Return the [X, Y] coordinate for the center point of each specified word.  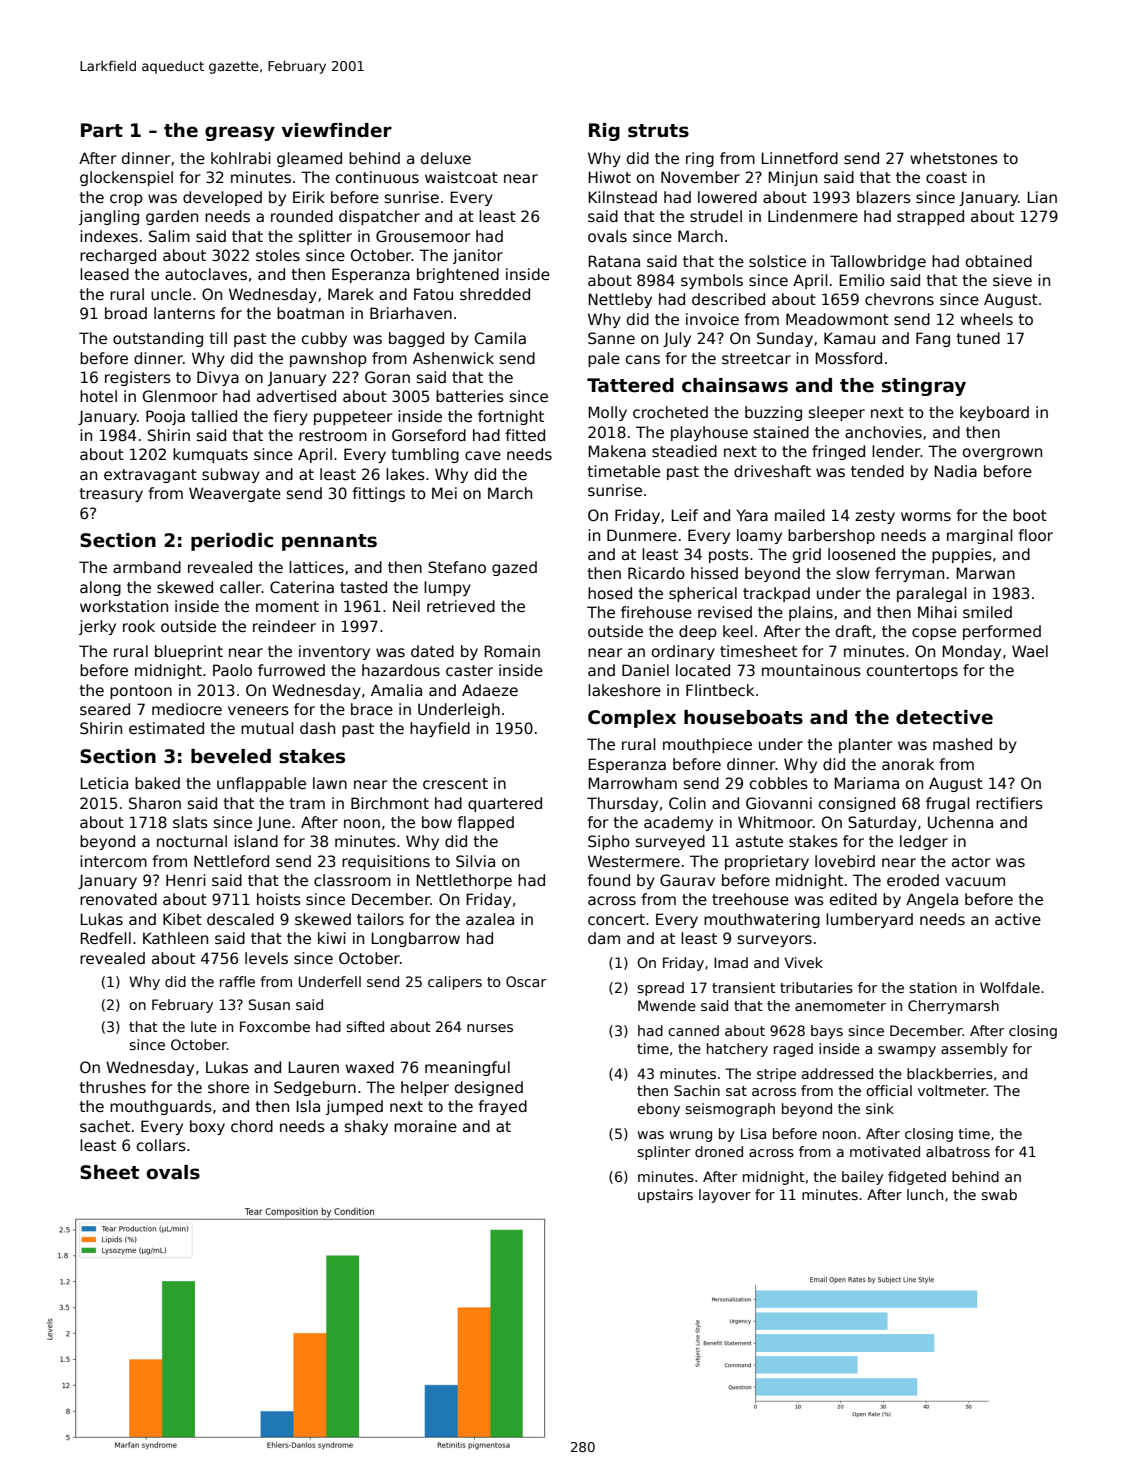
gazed [514, 568]
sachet [105, 1126]
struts [658, 131]
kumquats [210, 455]
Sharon [155, 803]
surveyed [670, 842]
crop [126, 200]
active [1018, 919]
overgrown [1002, 454]
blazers [884, 197]
